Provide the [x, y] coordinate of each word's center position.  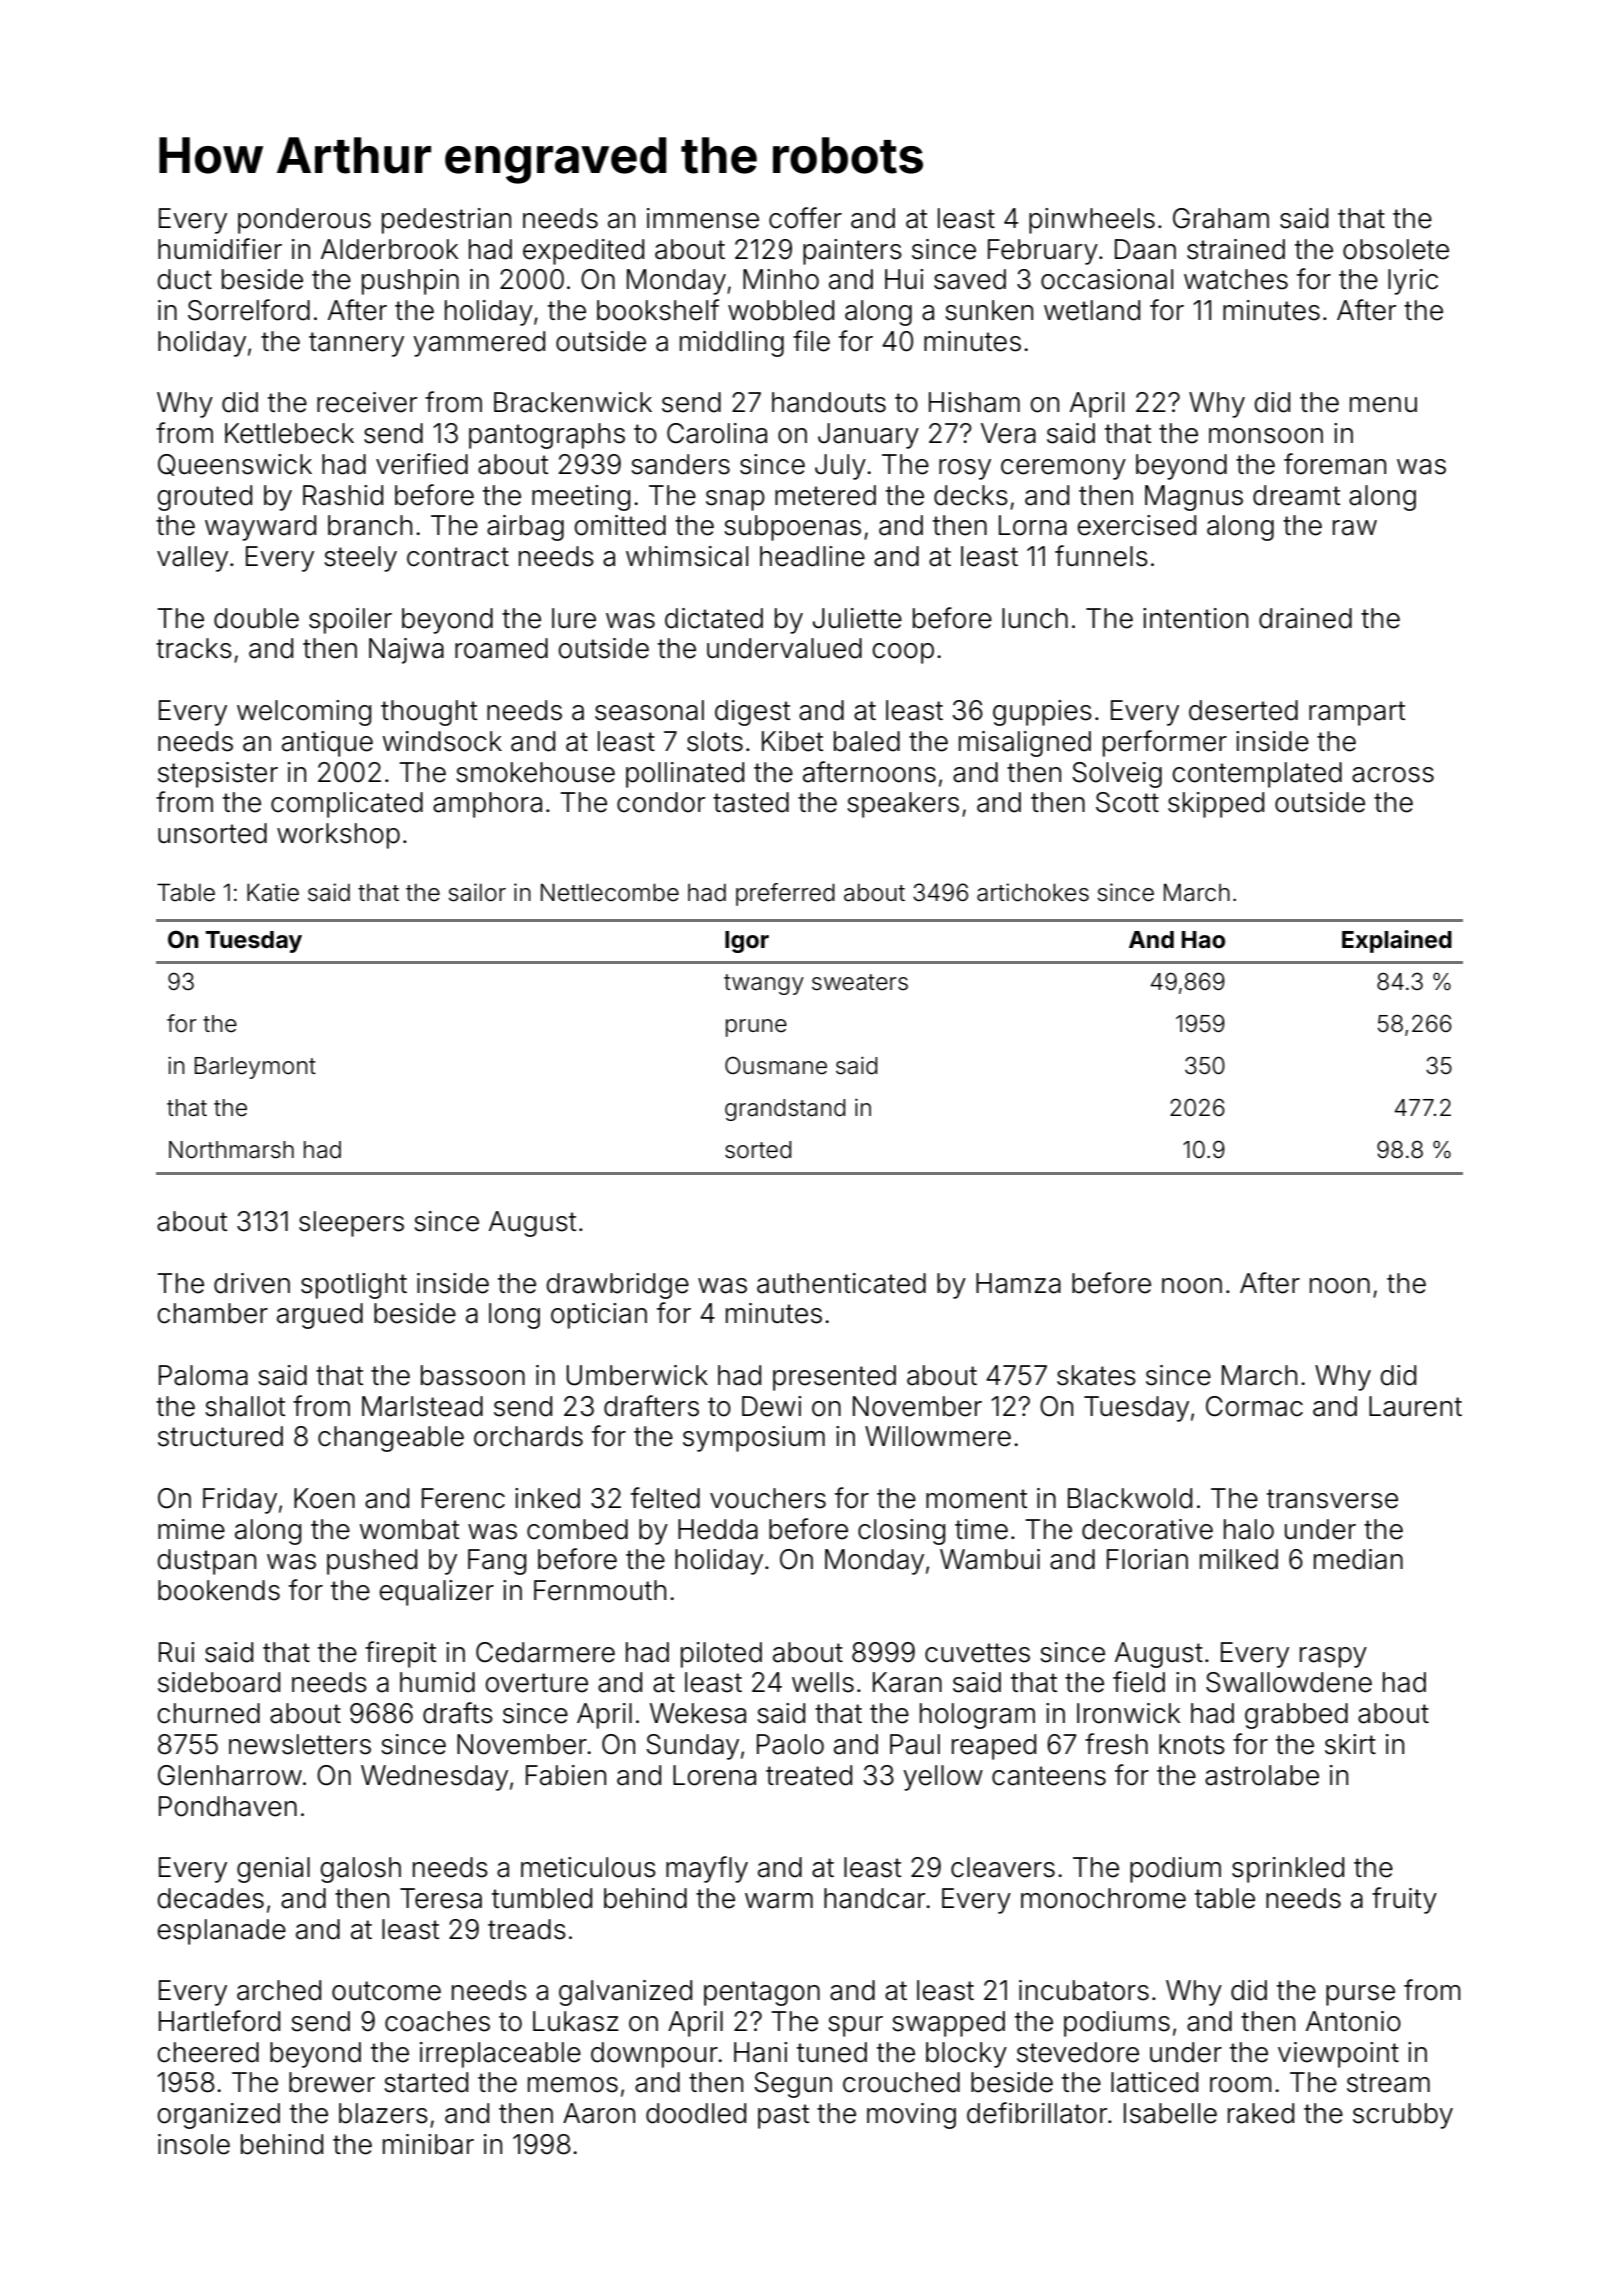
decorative [1147, 1529]
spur [855, 2026]
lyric [1413, 282]
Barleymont [255, 1068]
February [1043, 252]
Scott [1127, 802]
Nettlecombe [610, 892]
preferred [785, 894]
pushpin [410, 282]
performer [1165, 743]
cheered [208, 2052]
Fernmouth [600, 1590]
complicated [347, 805]
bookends [219, 1590]
